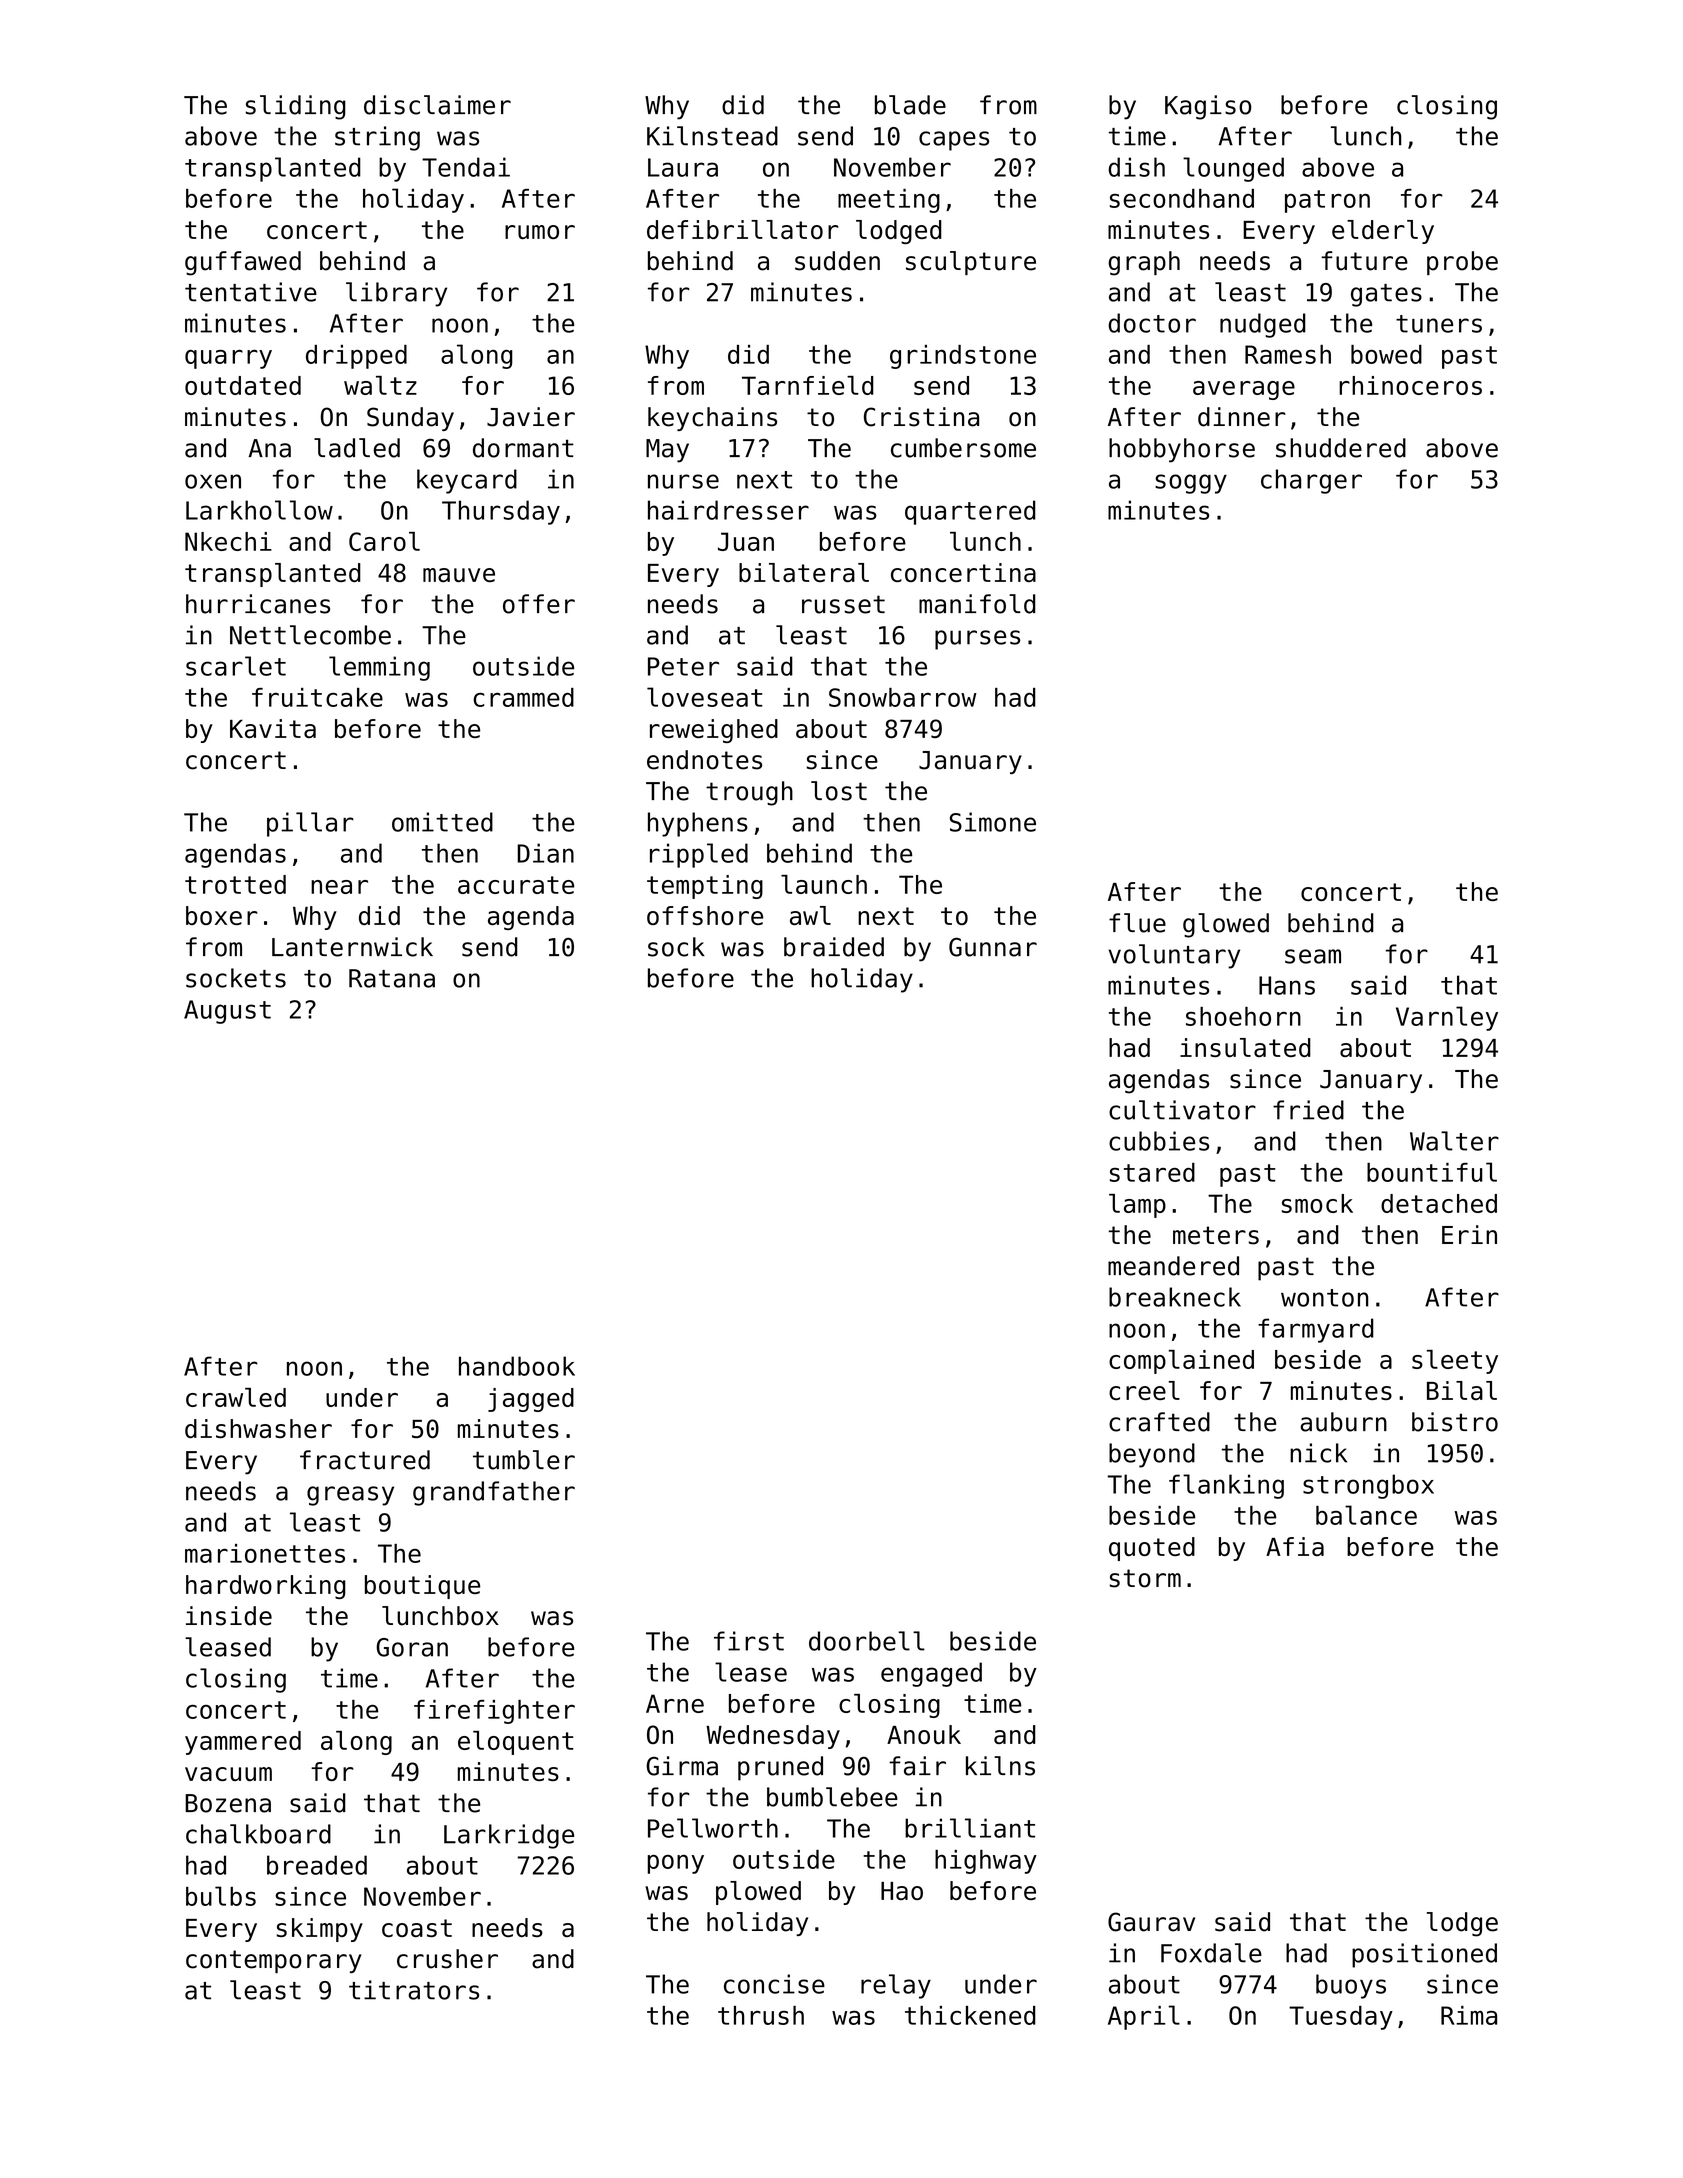 This image has width=1683, height=2178. I want to click on tentative, so click(251, 292).
